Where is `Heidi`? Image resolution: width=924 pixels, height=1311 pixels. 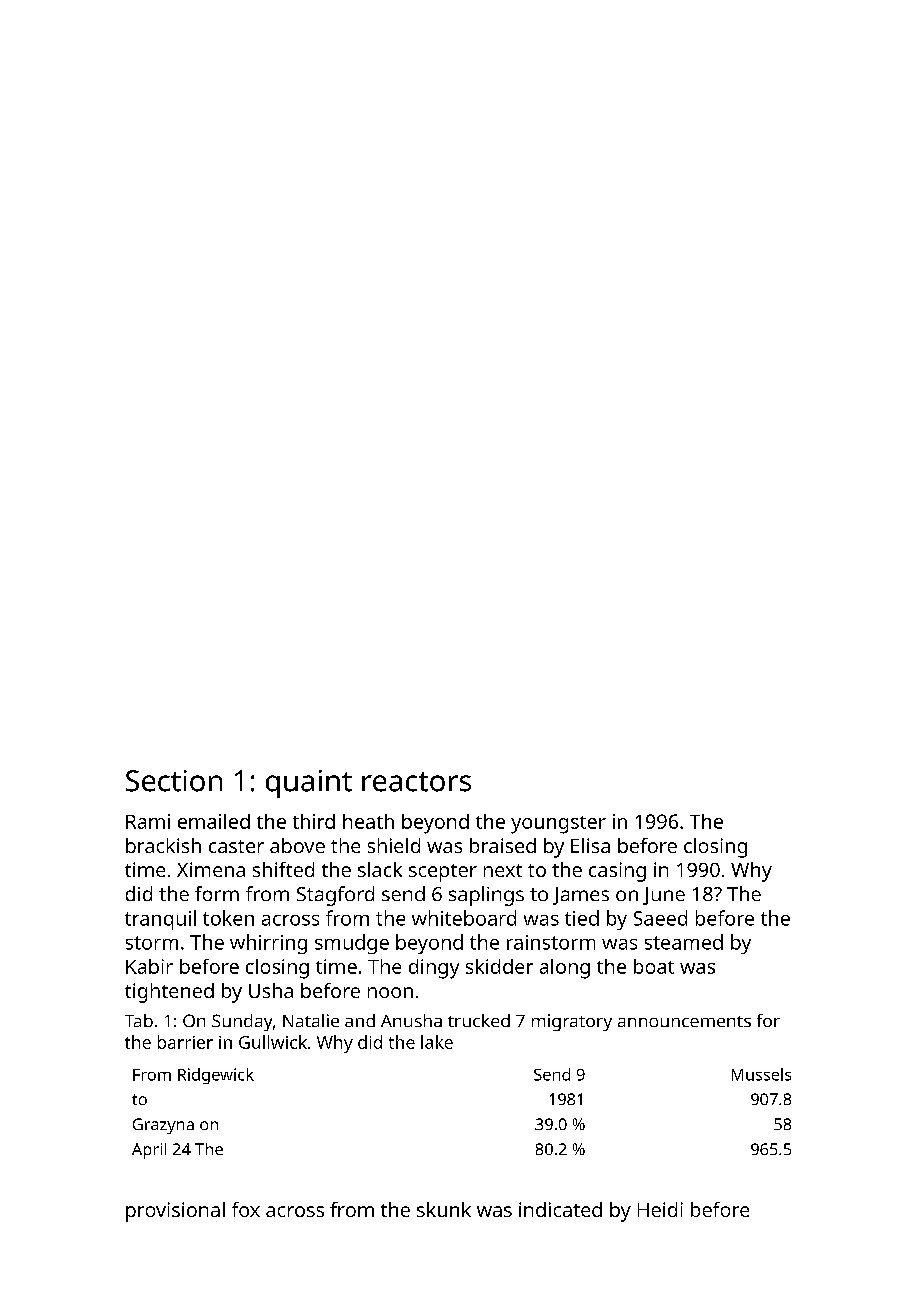
Heidi is located at coordinates (660, 1209).
